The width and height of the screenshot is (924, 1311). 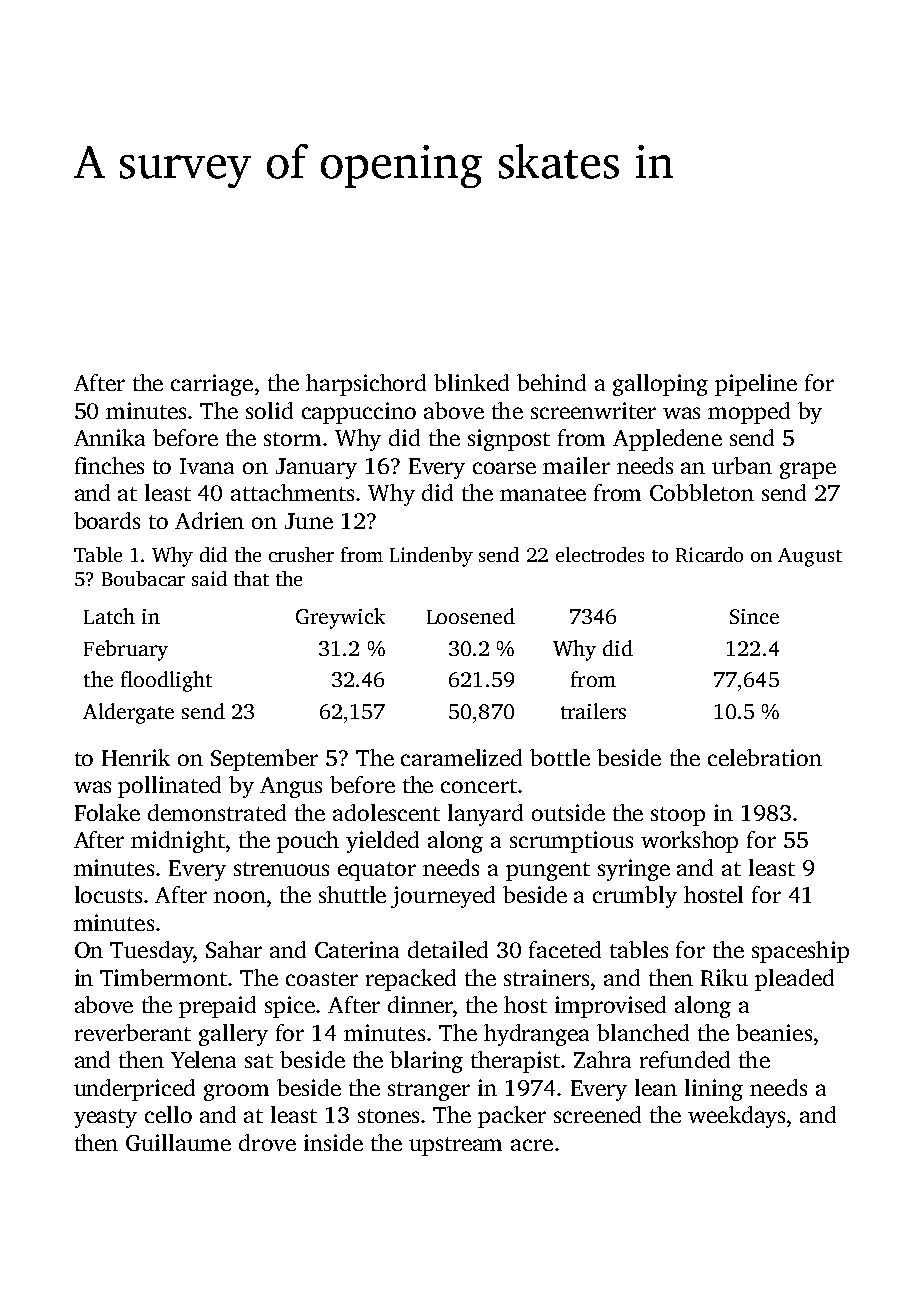 What do you see at coordinates (359, 413) in the screenshot?
I see `cappuccino` at bounding box center [359, 413].
